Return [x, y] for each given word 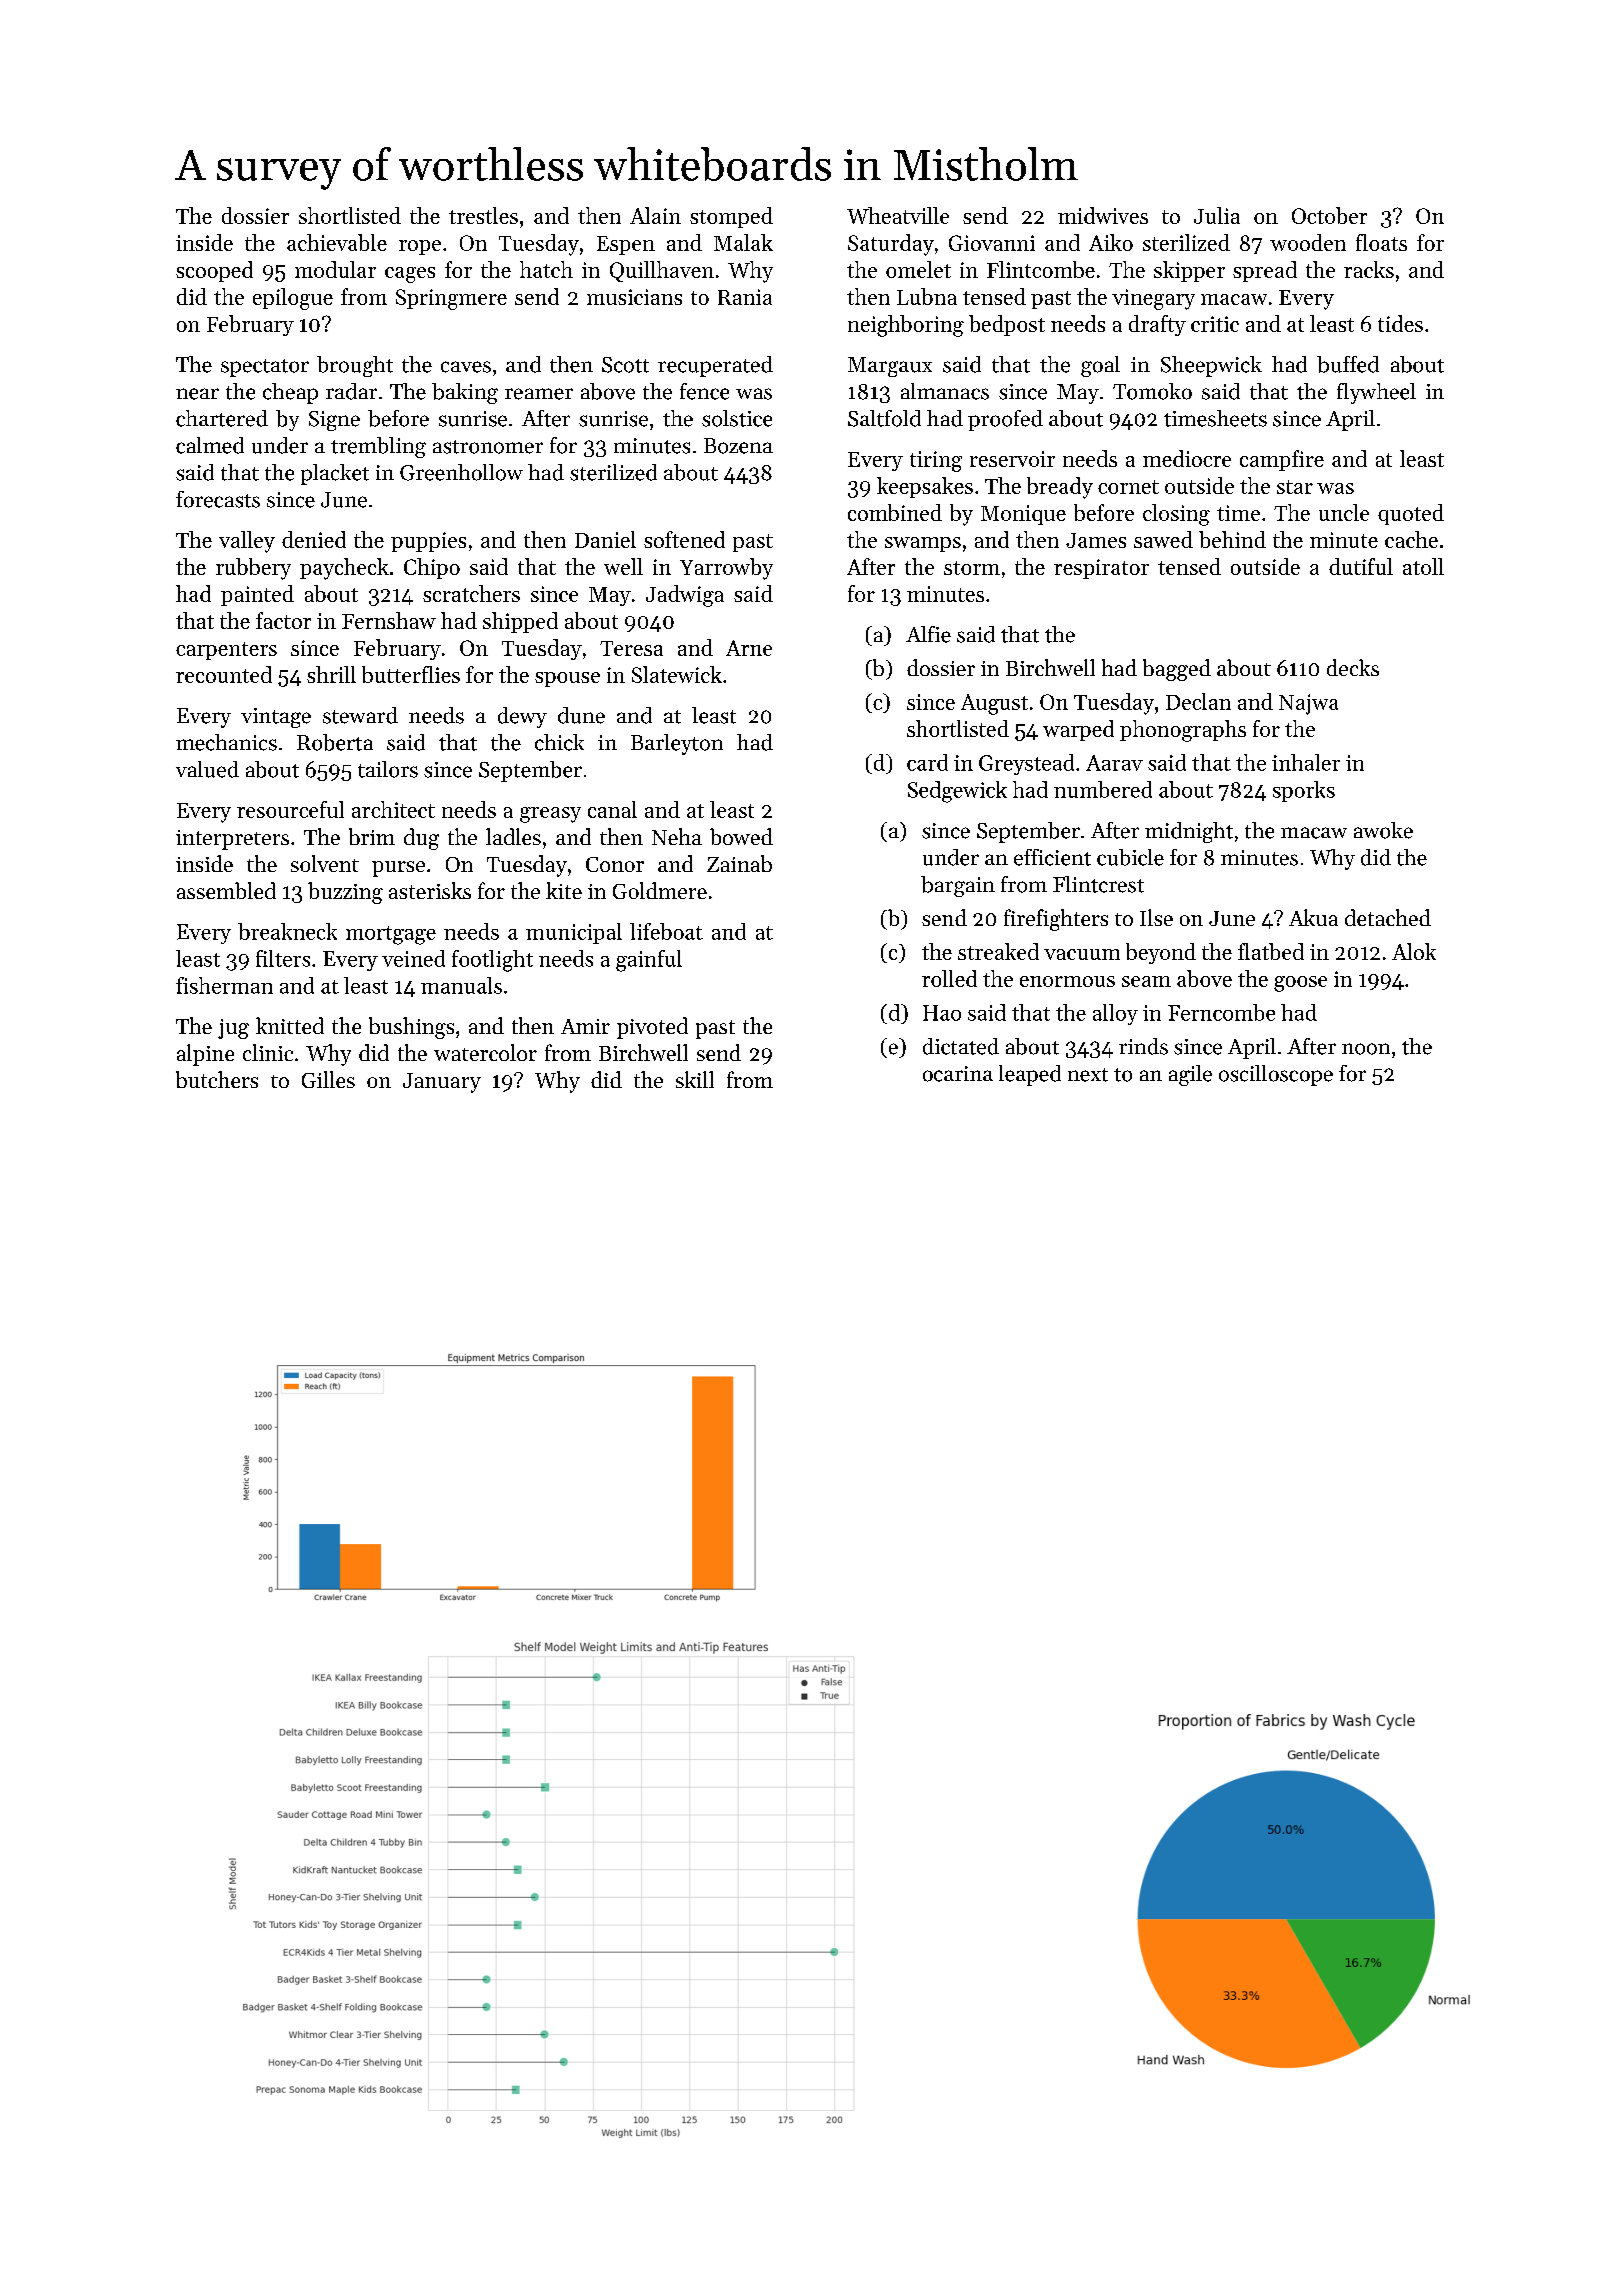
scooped [214, 271]
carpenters [226, 651]
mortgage [391, 935]
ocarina [958, 1074]
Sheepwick [1211, 366]
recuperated [715, 366]
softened [684, 539]
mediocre [1187, 458]
